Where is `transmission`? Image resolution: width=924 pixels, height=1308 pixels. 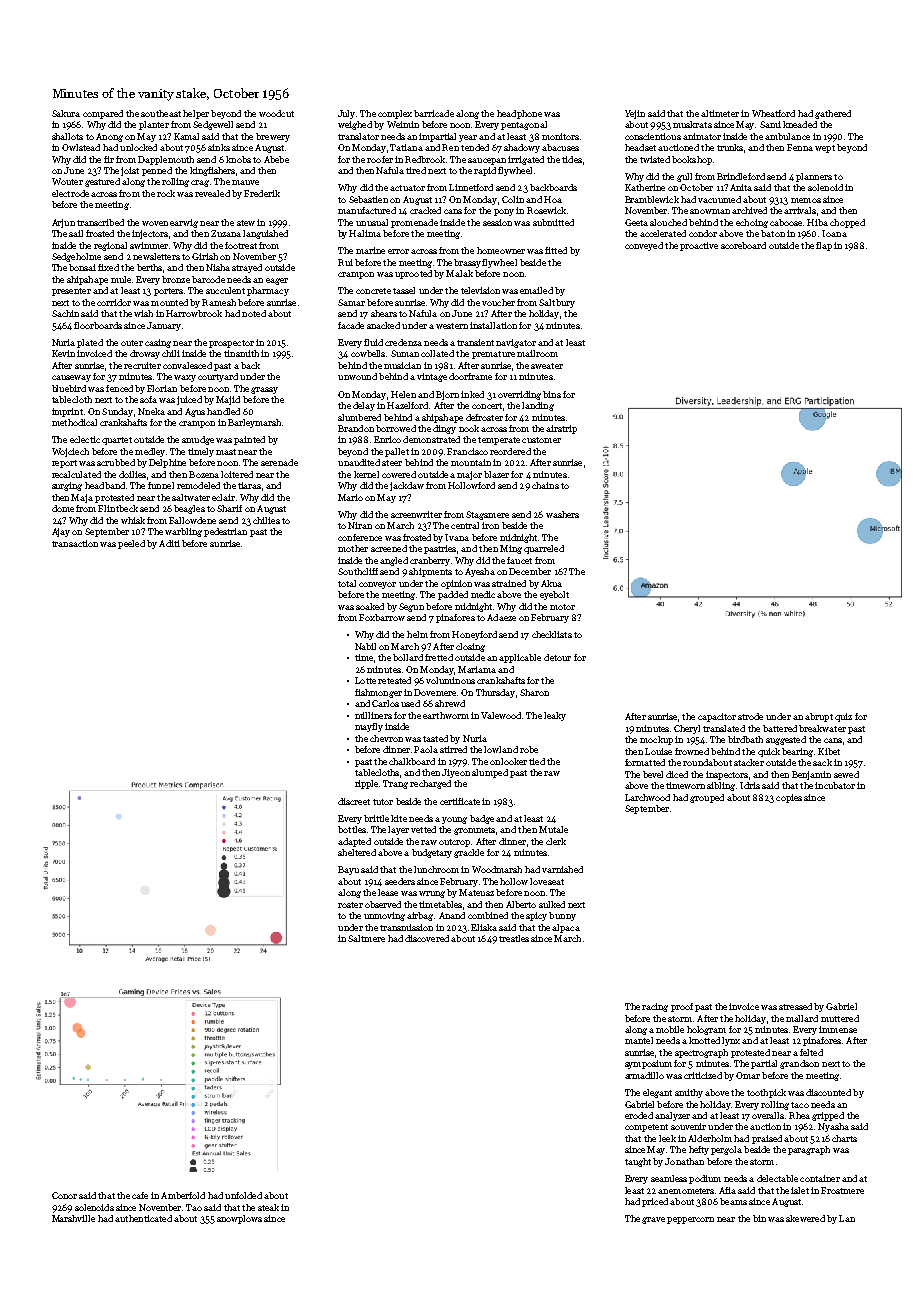 transmission is located at coordinates (406, 927).
